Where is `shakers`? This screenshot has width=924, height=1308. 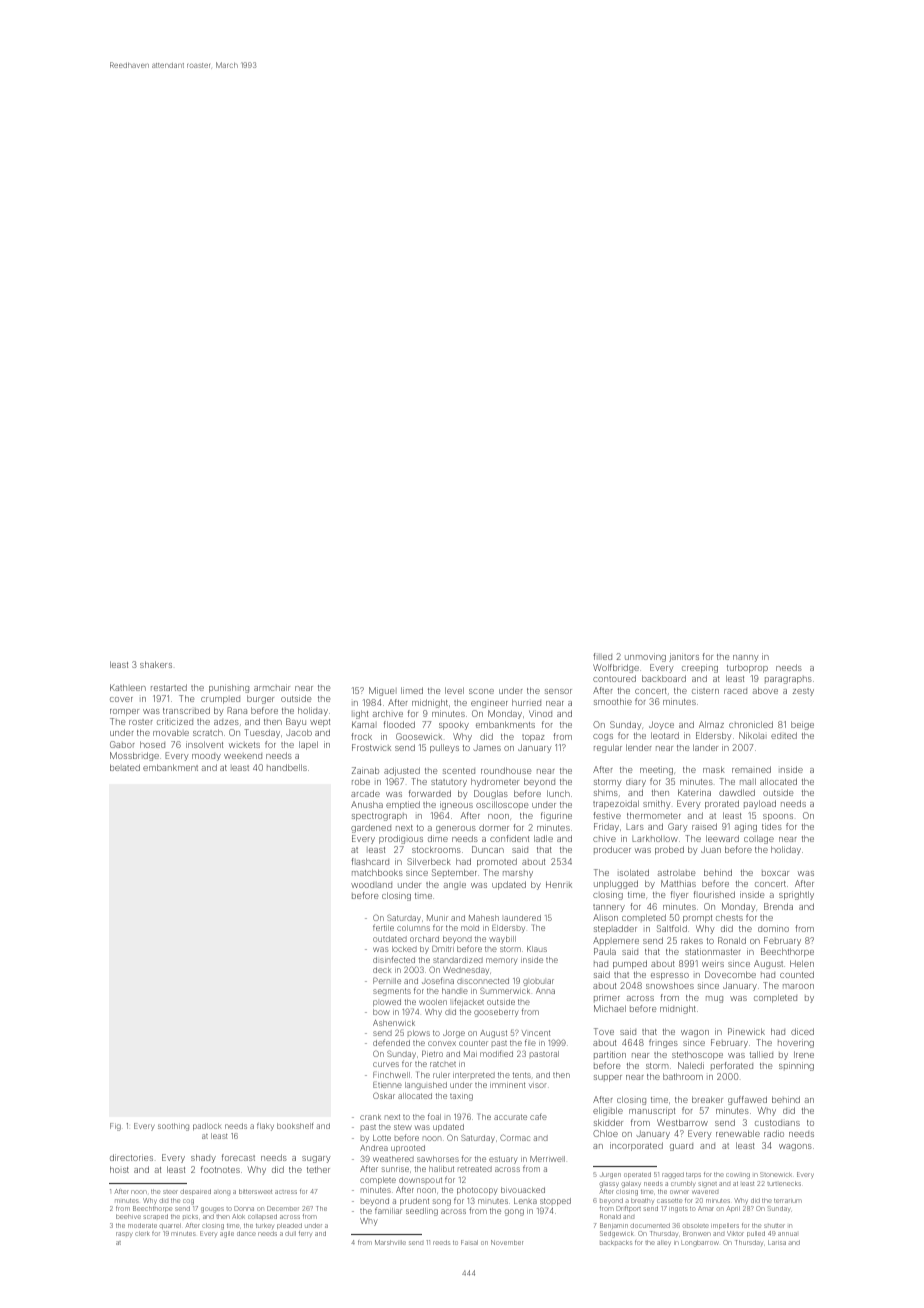
shakers is located at coordinates (156, 664).
